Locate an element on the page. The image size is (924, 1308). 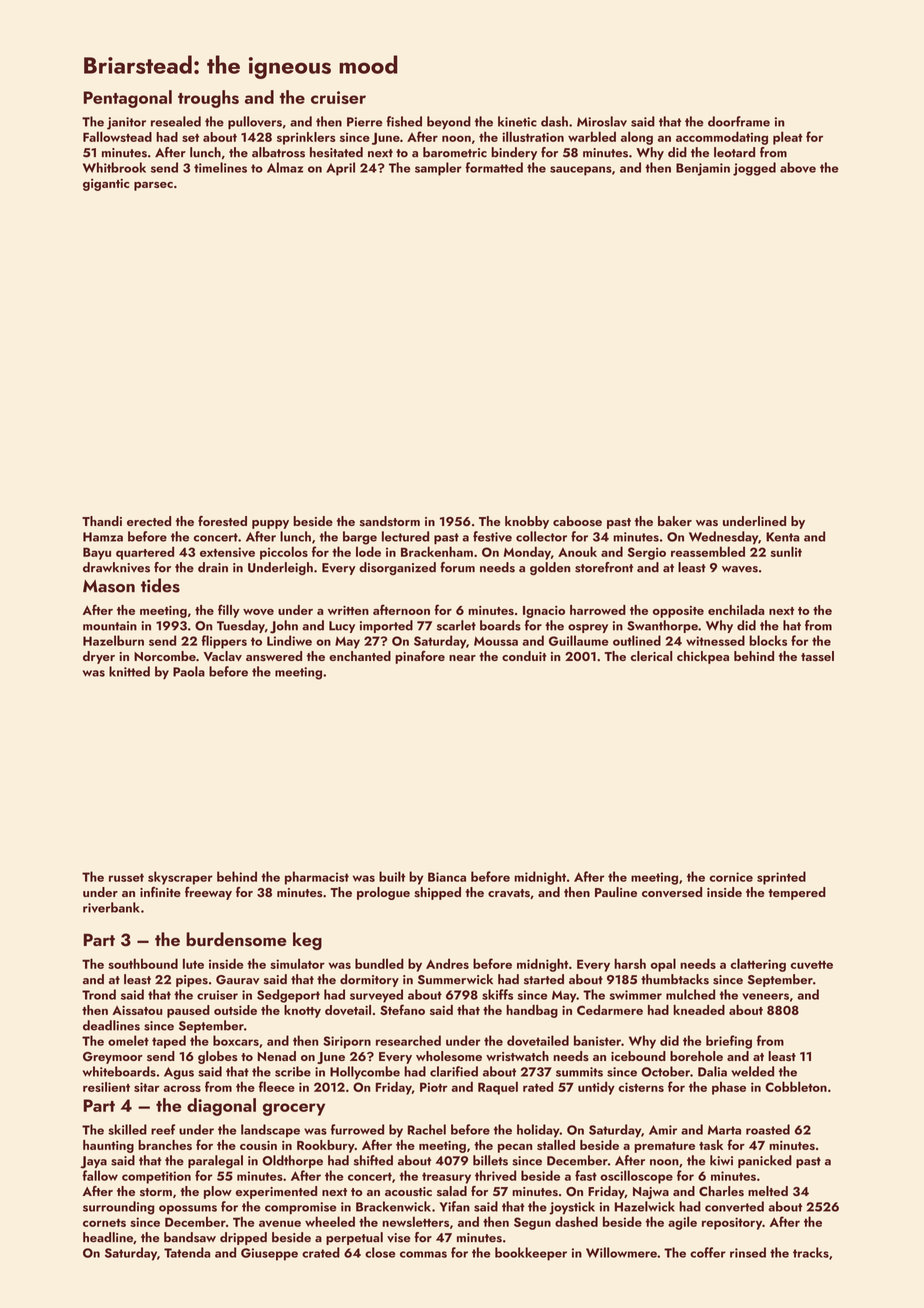
doorframe is located at coordinates (739, 121).
